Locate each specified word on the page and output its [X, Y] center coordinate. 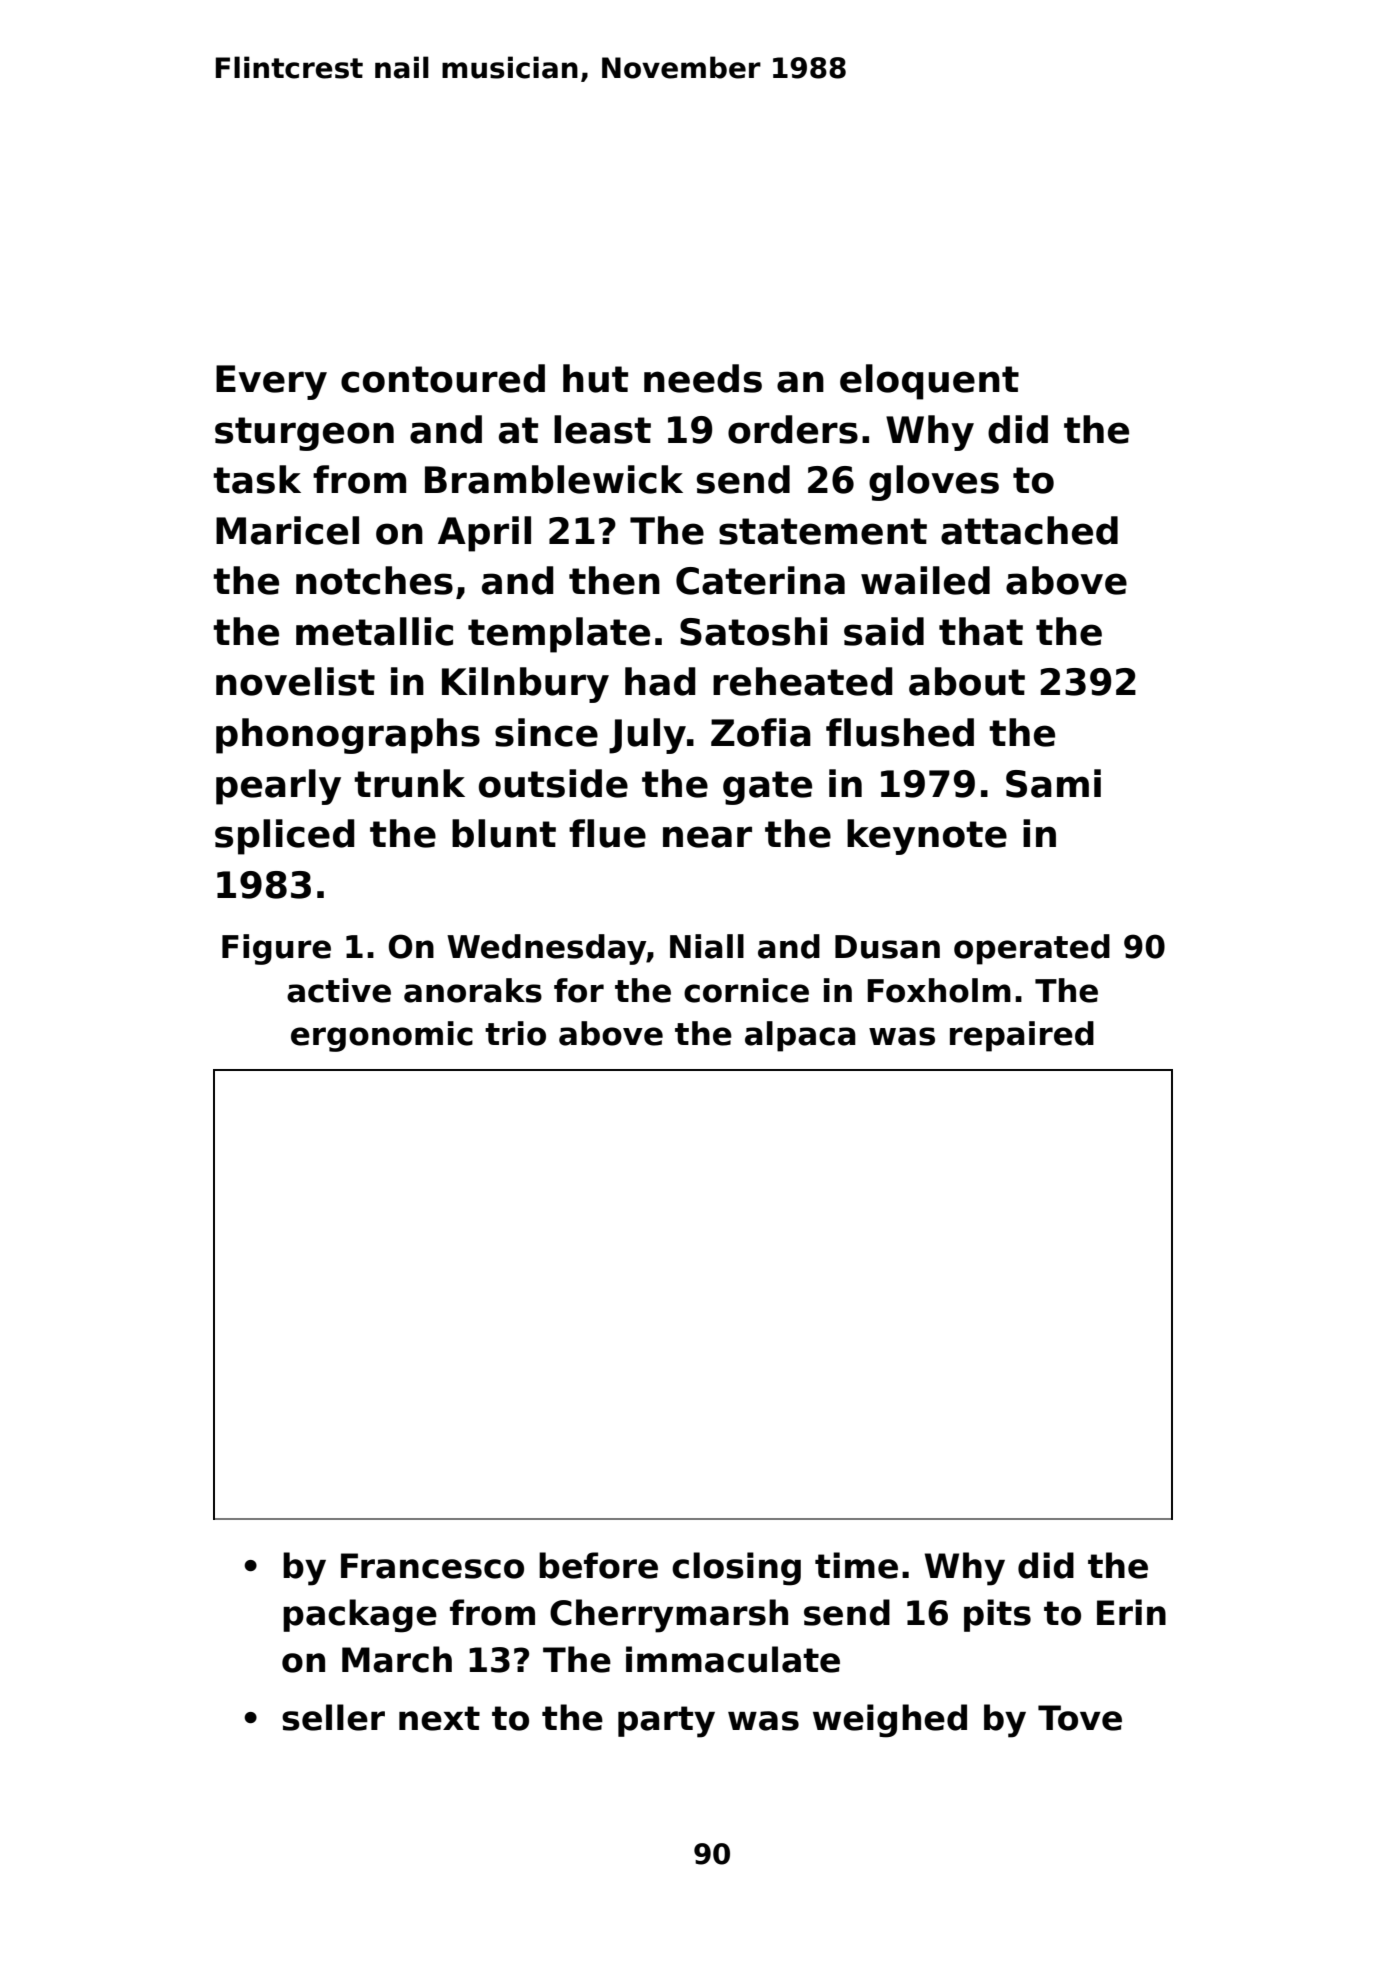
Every [271, 382]
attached [1029, 530]
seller [333, 1717]
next [439, 1718]
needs [703, 378]
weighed [890, 1721]
